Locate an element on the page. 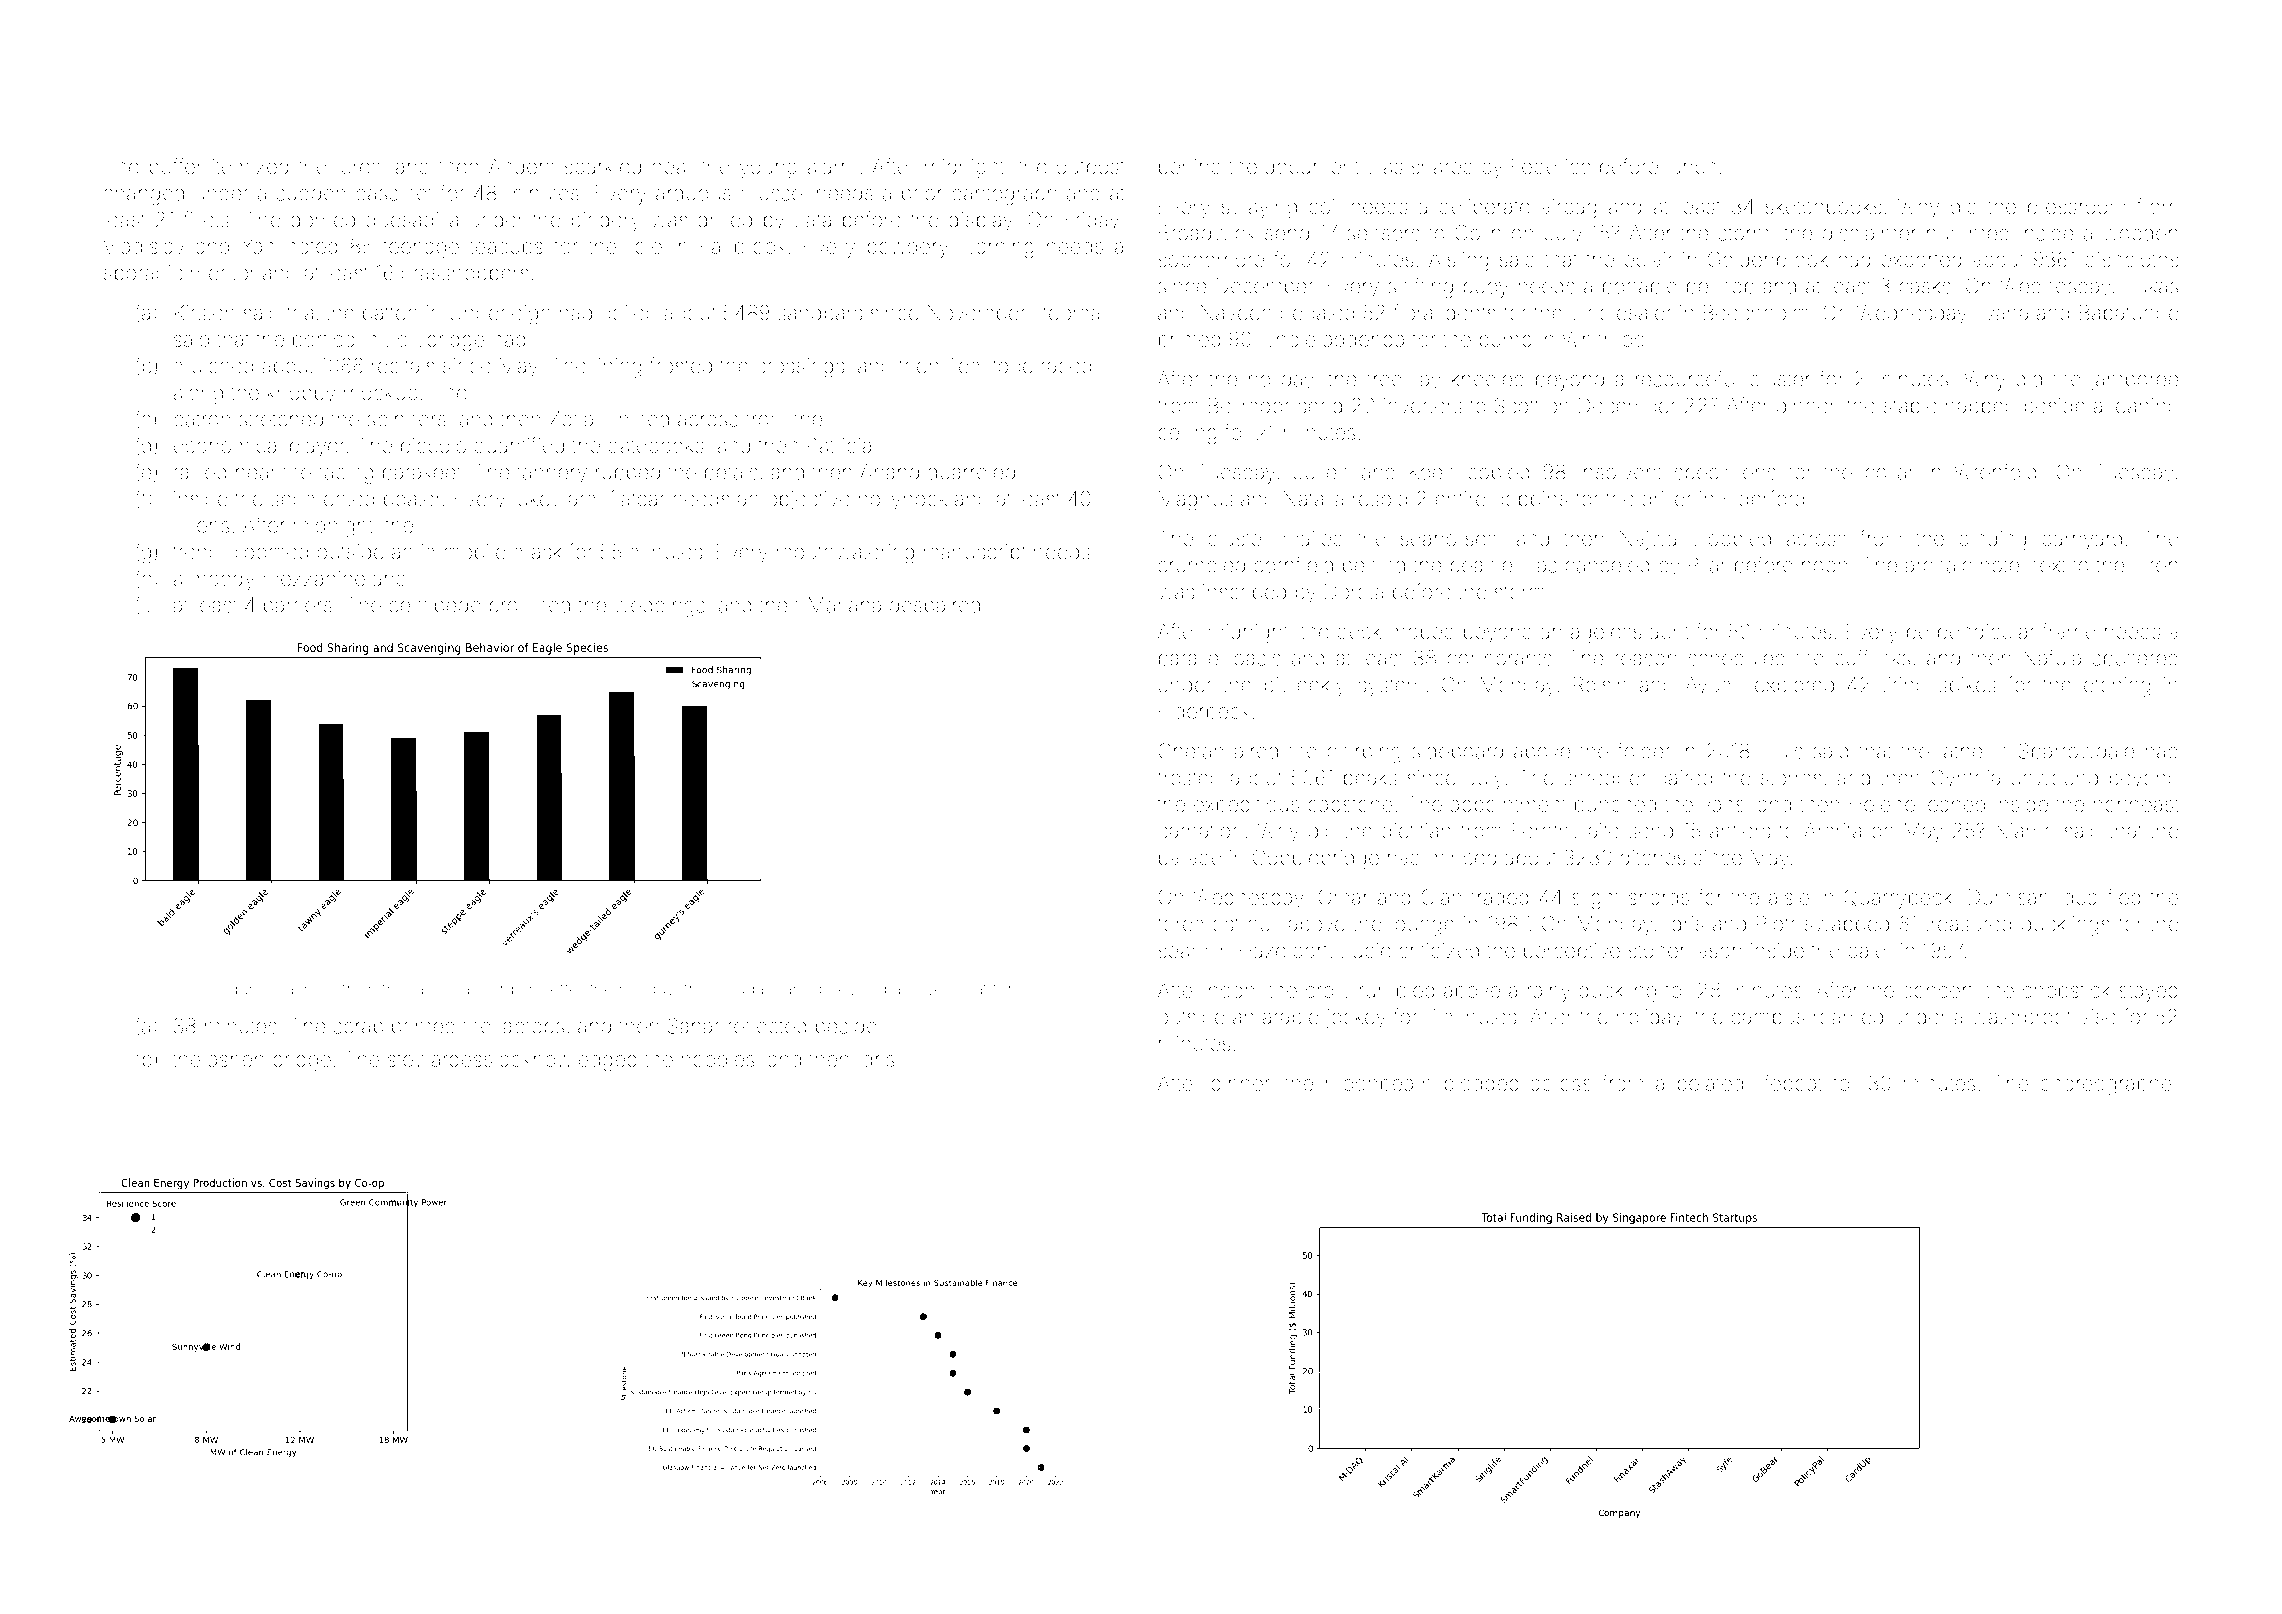  Magnus is located at coordinates (1196, 501).
